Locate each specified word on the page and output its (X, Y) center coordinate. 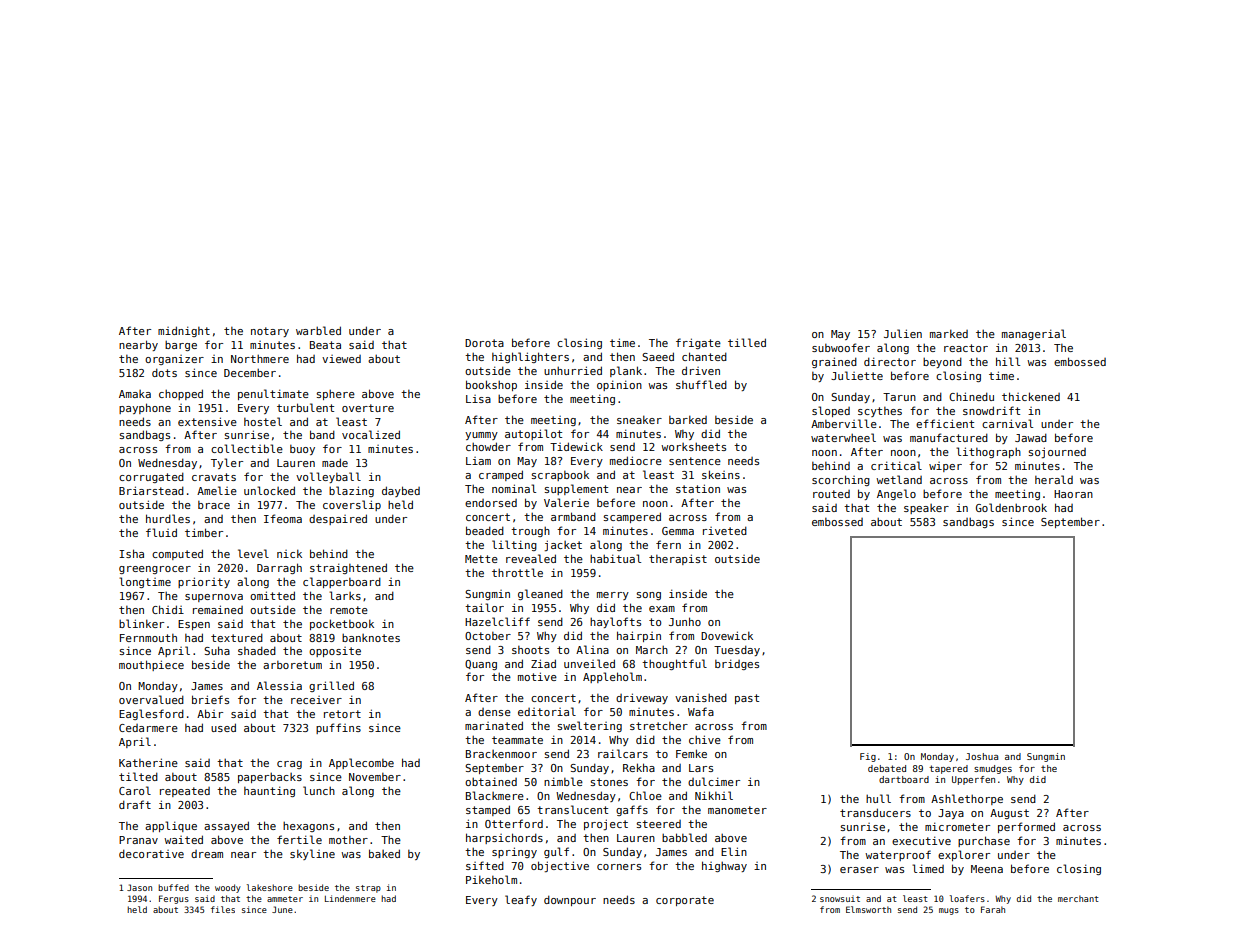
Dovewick (727, 635)
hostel (263, 421)
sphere (336, 394)
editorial (547, 711)
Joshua (982, 756)
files (223, 909)
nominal (514, 488)
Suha (217, 650)
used (223, 727)
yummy (481, 436)
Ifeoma (283, 518)
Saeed (658, 356)
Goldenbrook (1011, 507)
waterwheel (843, 437)
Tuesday (737, 650)
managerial (1034, 334)
